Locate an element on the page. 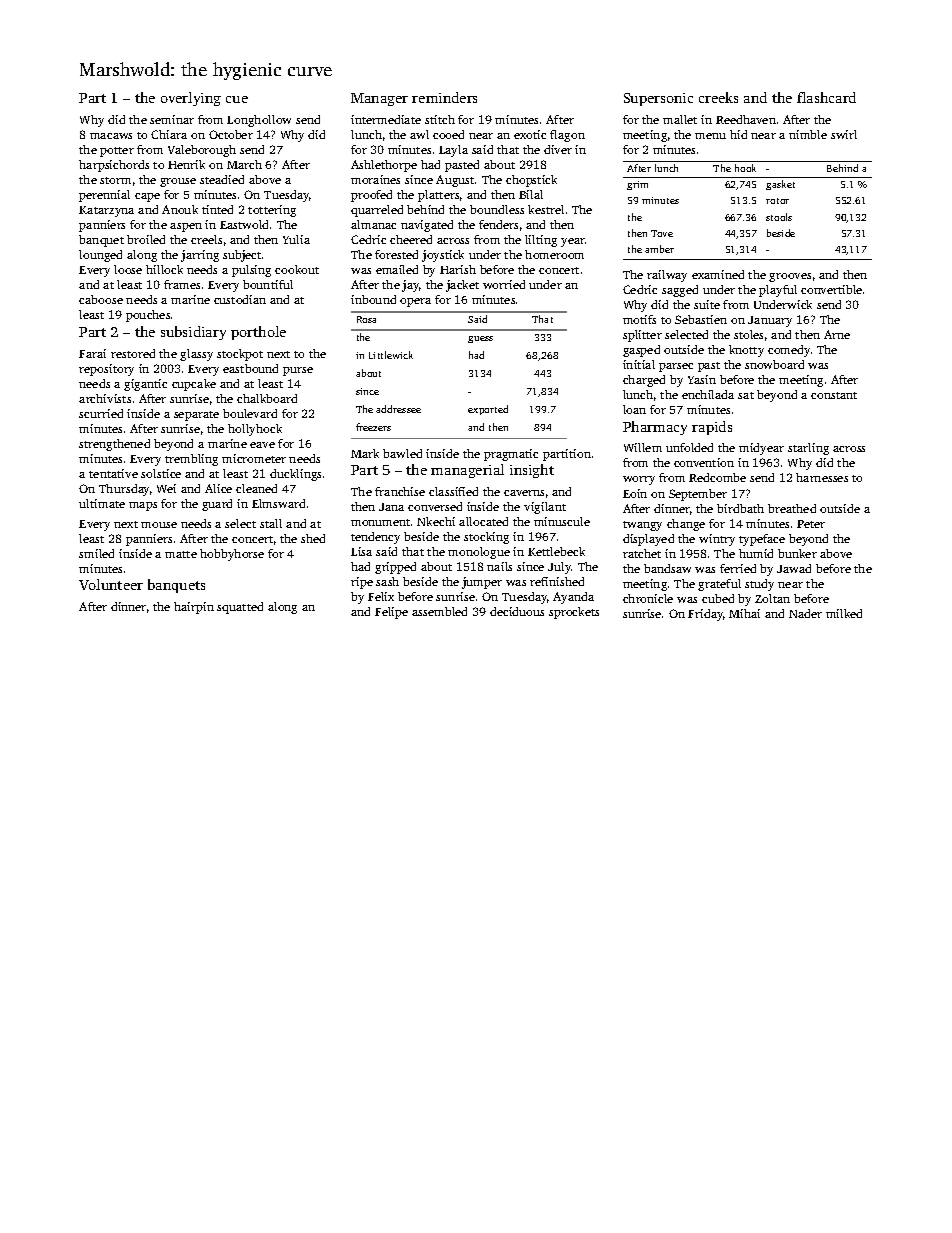 Image resolution: width=952 pixels, height=1233 pixels. creeks is located at coordinates (718, 97).
